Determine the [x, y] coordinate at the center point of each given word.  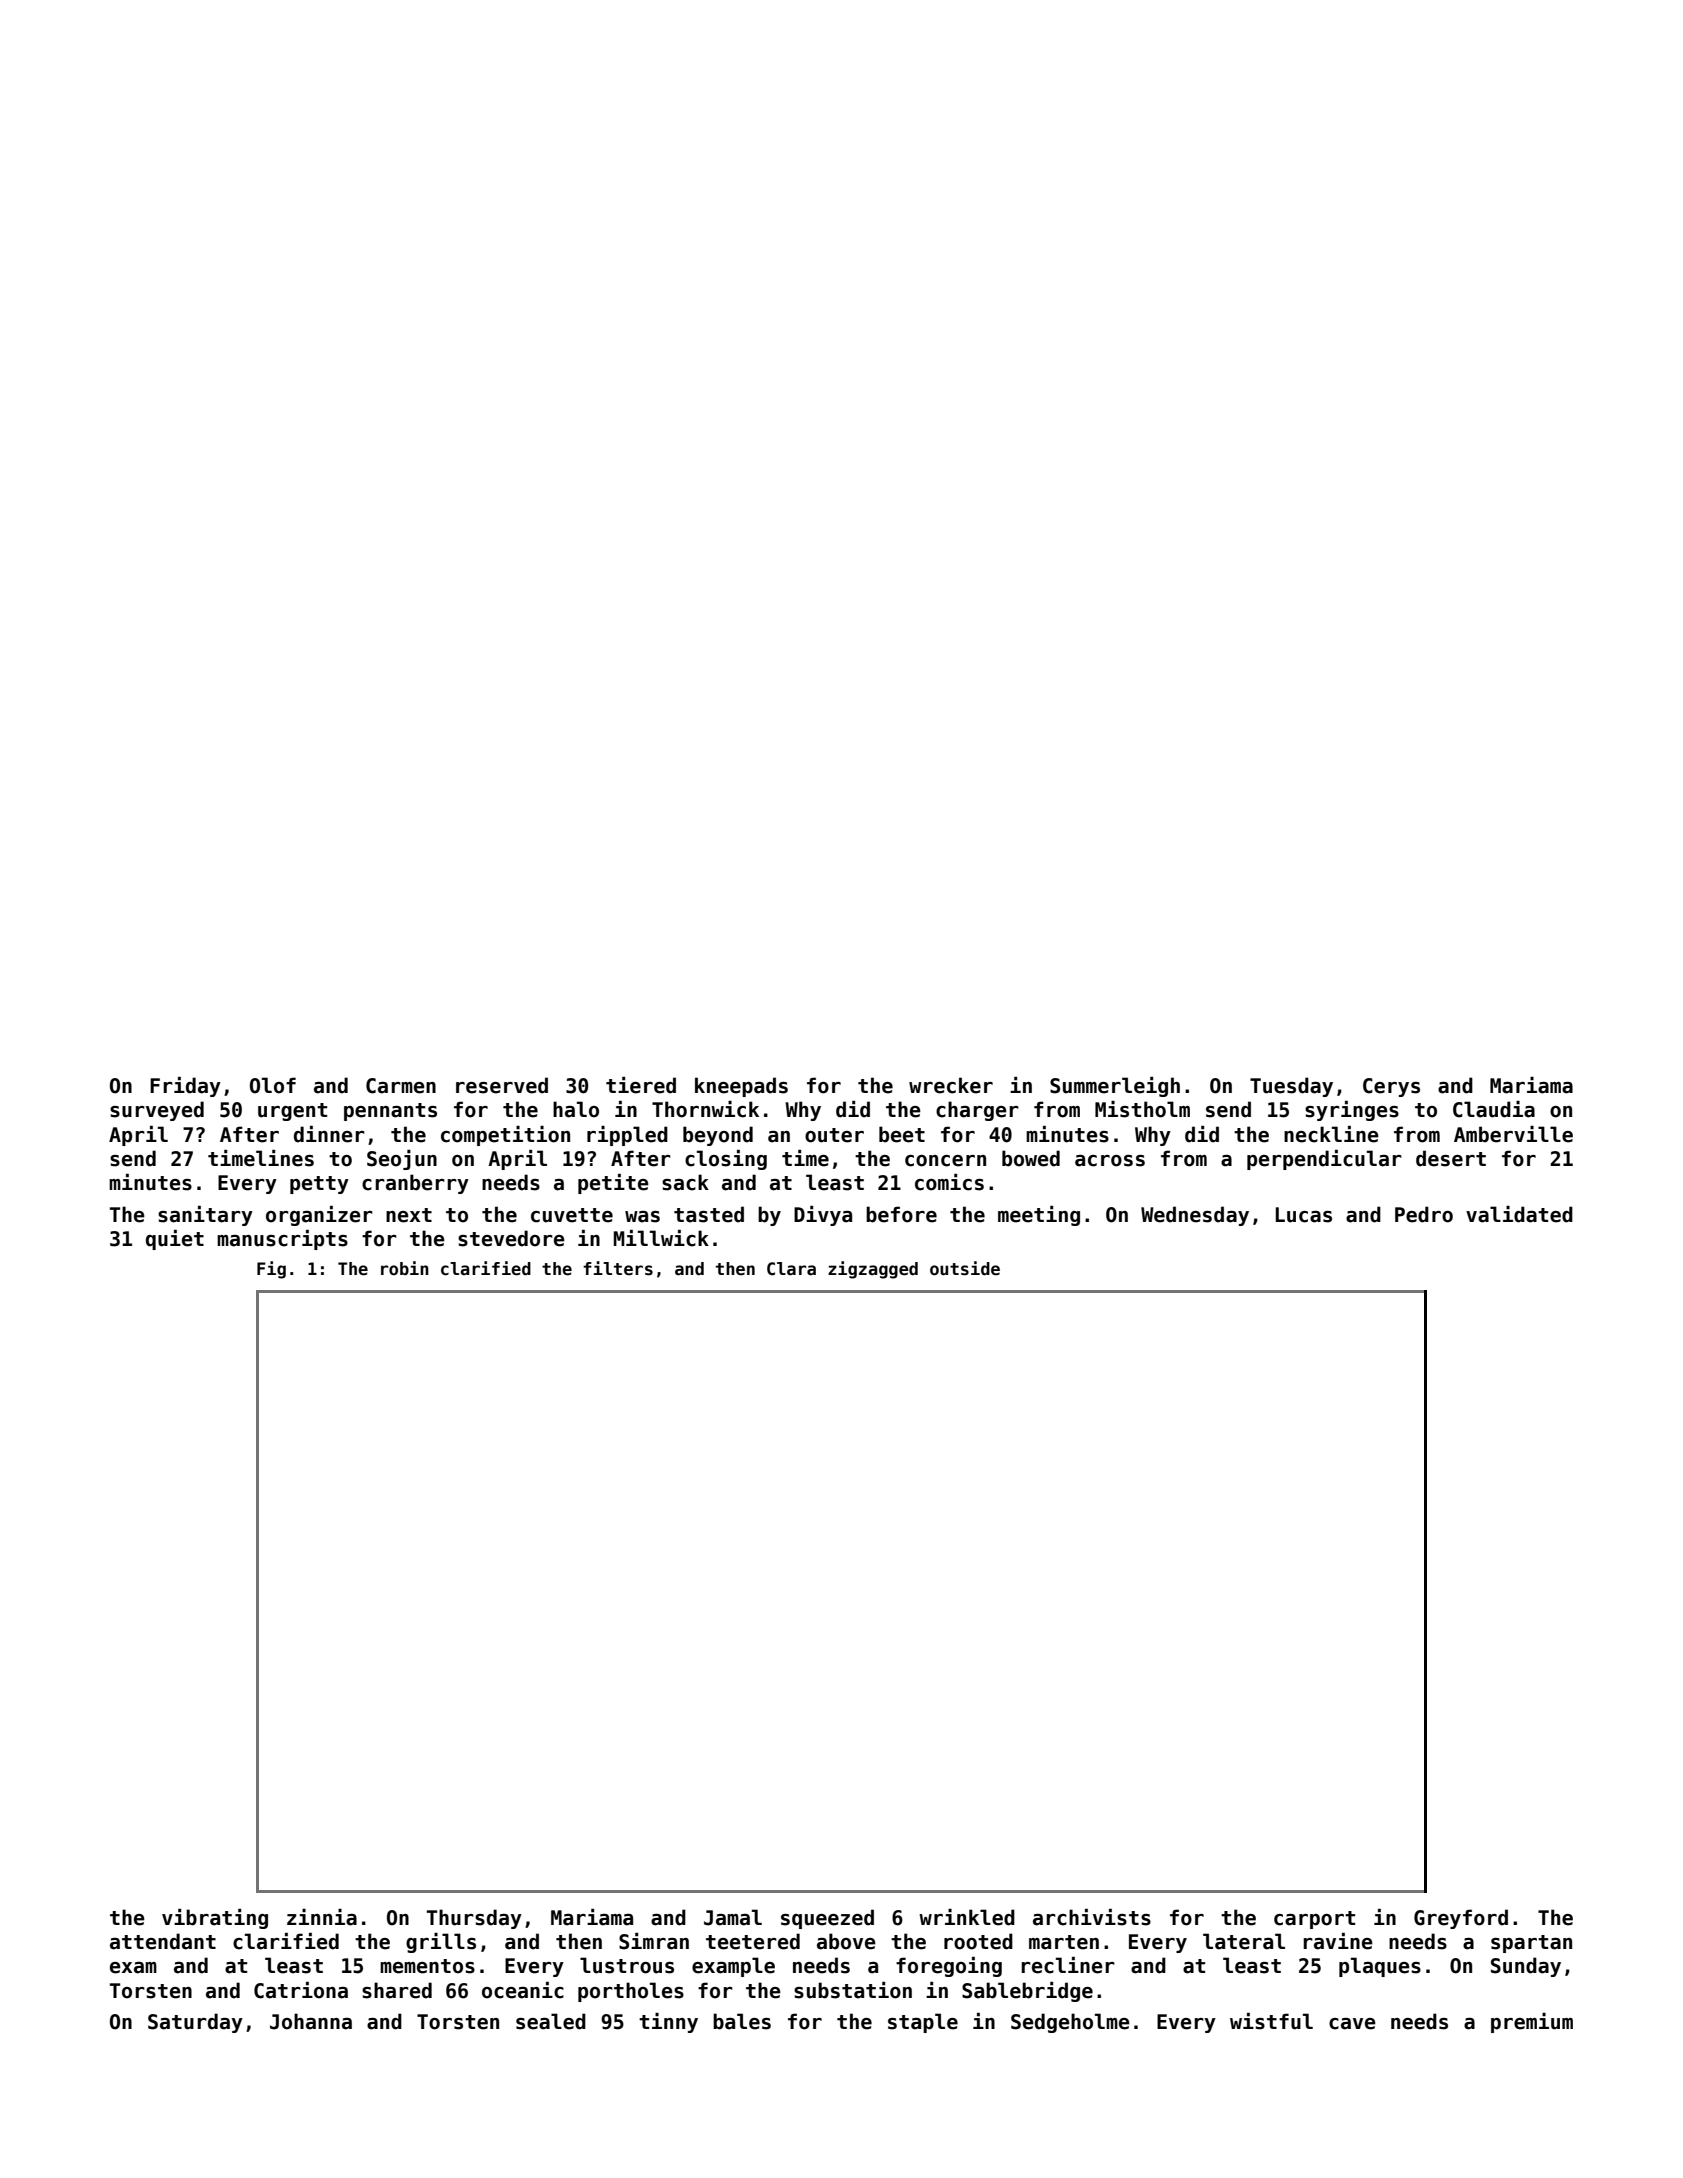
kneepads [741, 1087]
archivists [1092, 1917]
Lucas [1304, 1215]
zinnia [322, 1917]
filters [618, 1268]
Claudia [1494, 1109]
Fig [271, 1270]
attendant [163, 1941]
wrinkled [967, 1917]
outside [965, 1268]
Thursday [474, 1919]
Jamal [733, 1917]
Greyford [1461, 1919]
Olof [273, 1085]
